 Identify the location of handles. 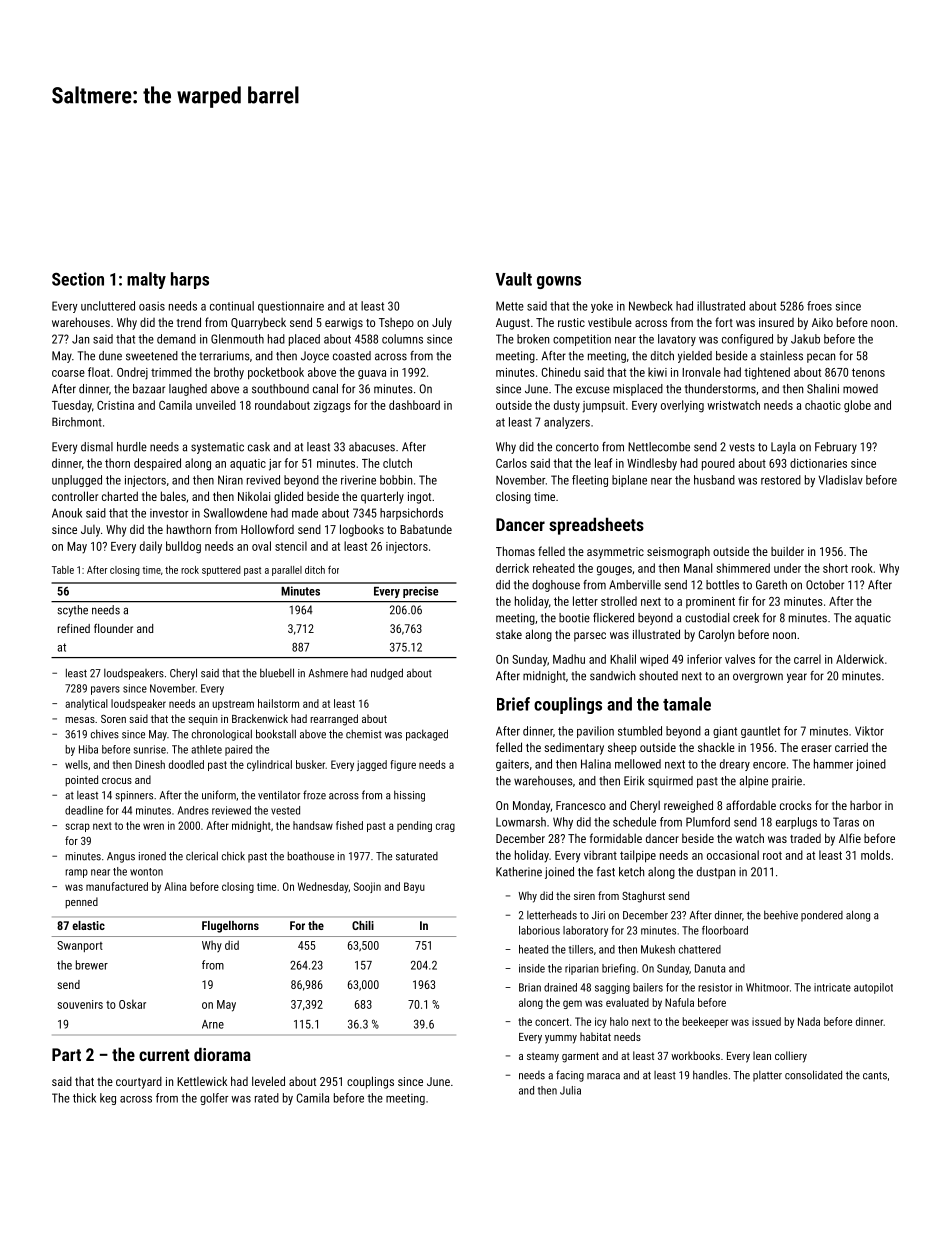
(710, 1075).
